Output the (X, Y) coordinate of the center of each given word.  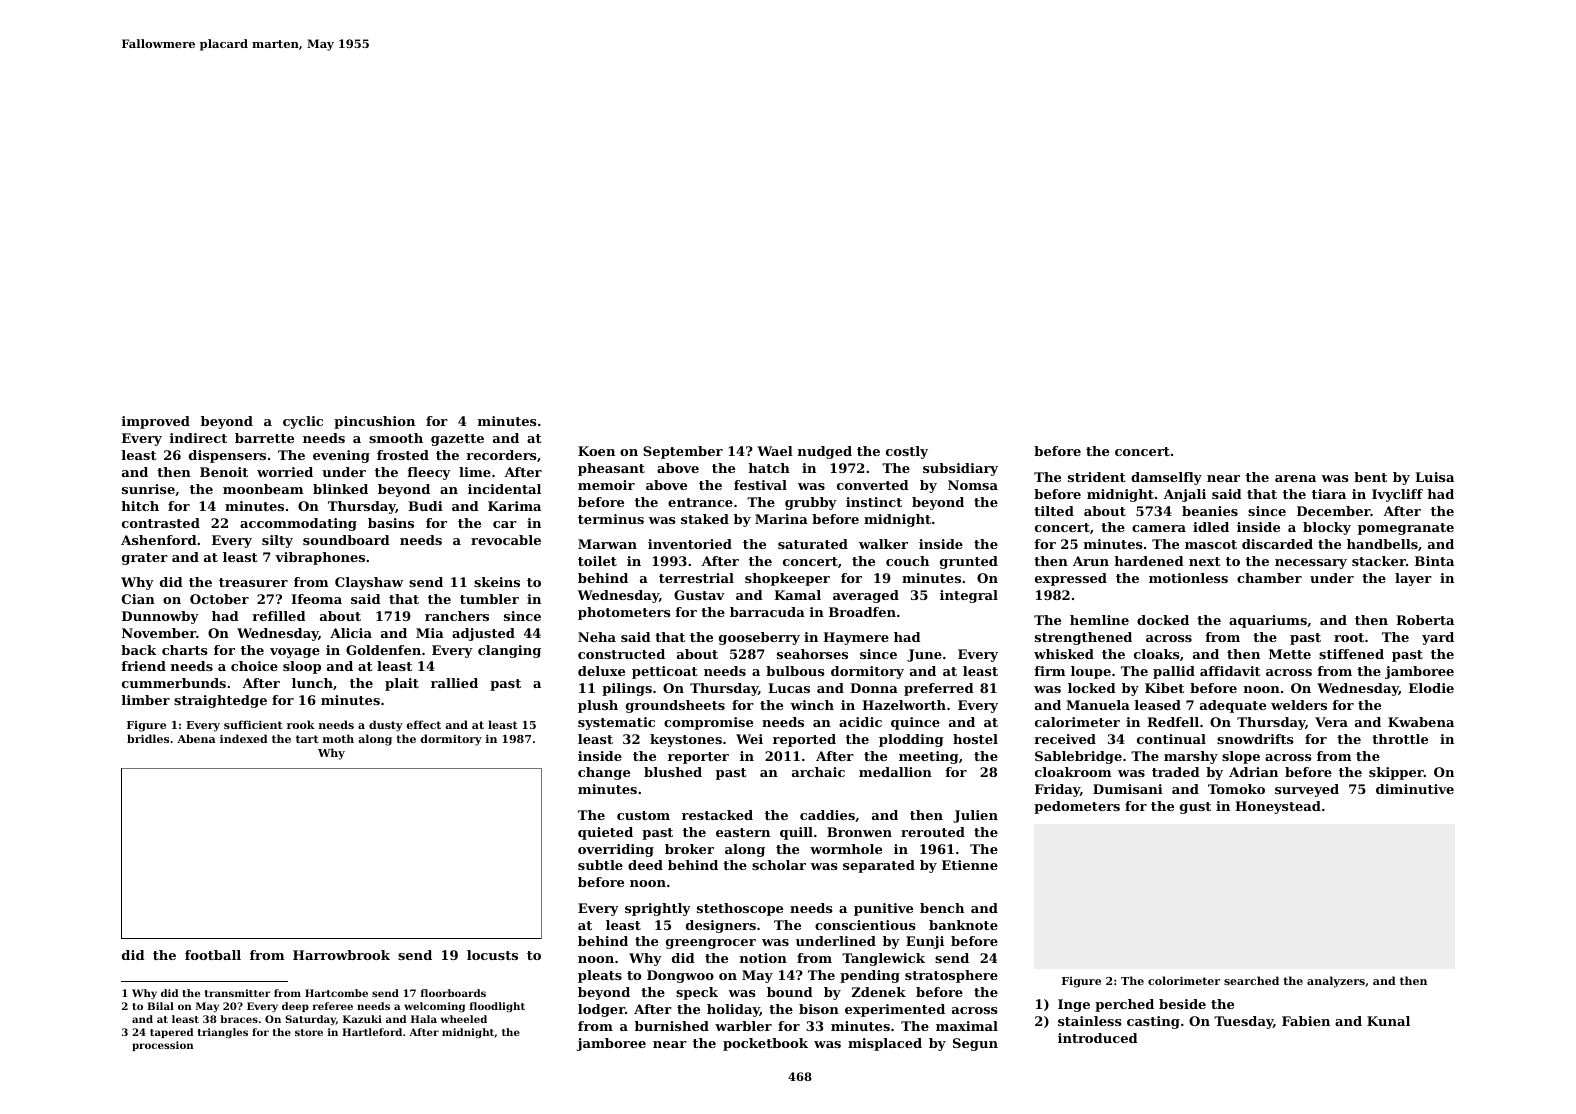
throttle (1400, 739)
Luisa (1434, 477)
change (604, 773)
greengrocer (711, 944)
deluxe (601, 671)
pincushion (374, 422)
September (683, 452)
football (213, 955)
